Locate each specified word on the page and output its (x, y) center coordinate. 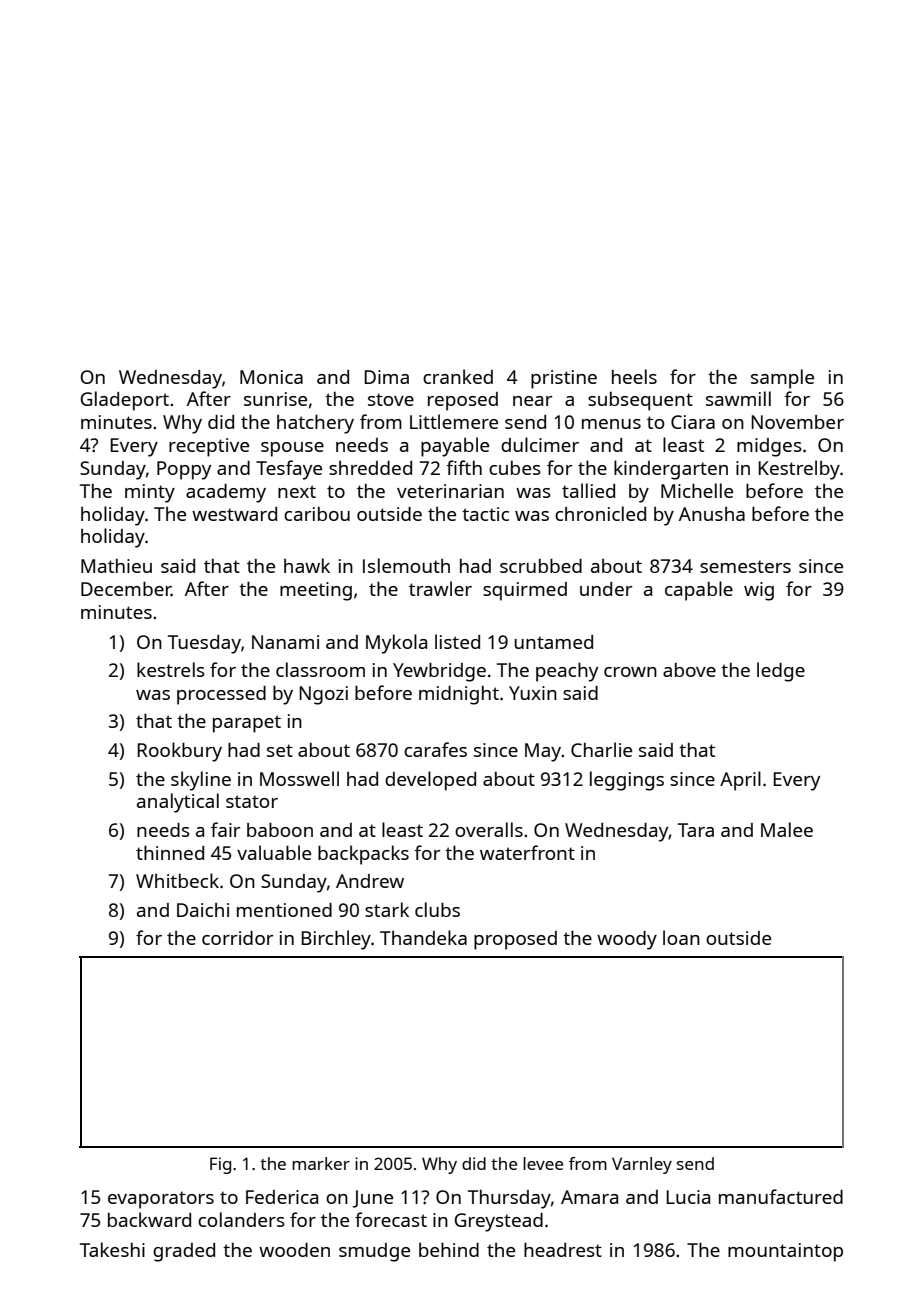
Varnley (642, 1165)
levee (543, 1163)
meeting (316, 591)
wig (759, 591)
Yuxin (533, 693)
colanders (241, 1219)
